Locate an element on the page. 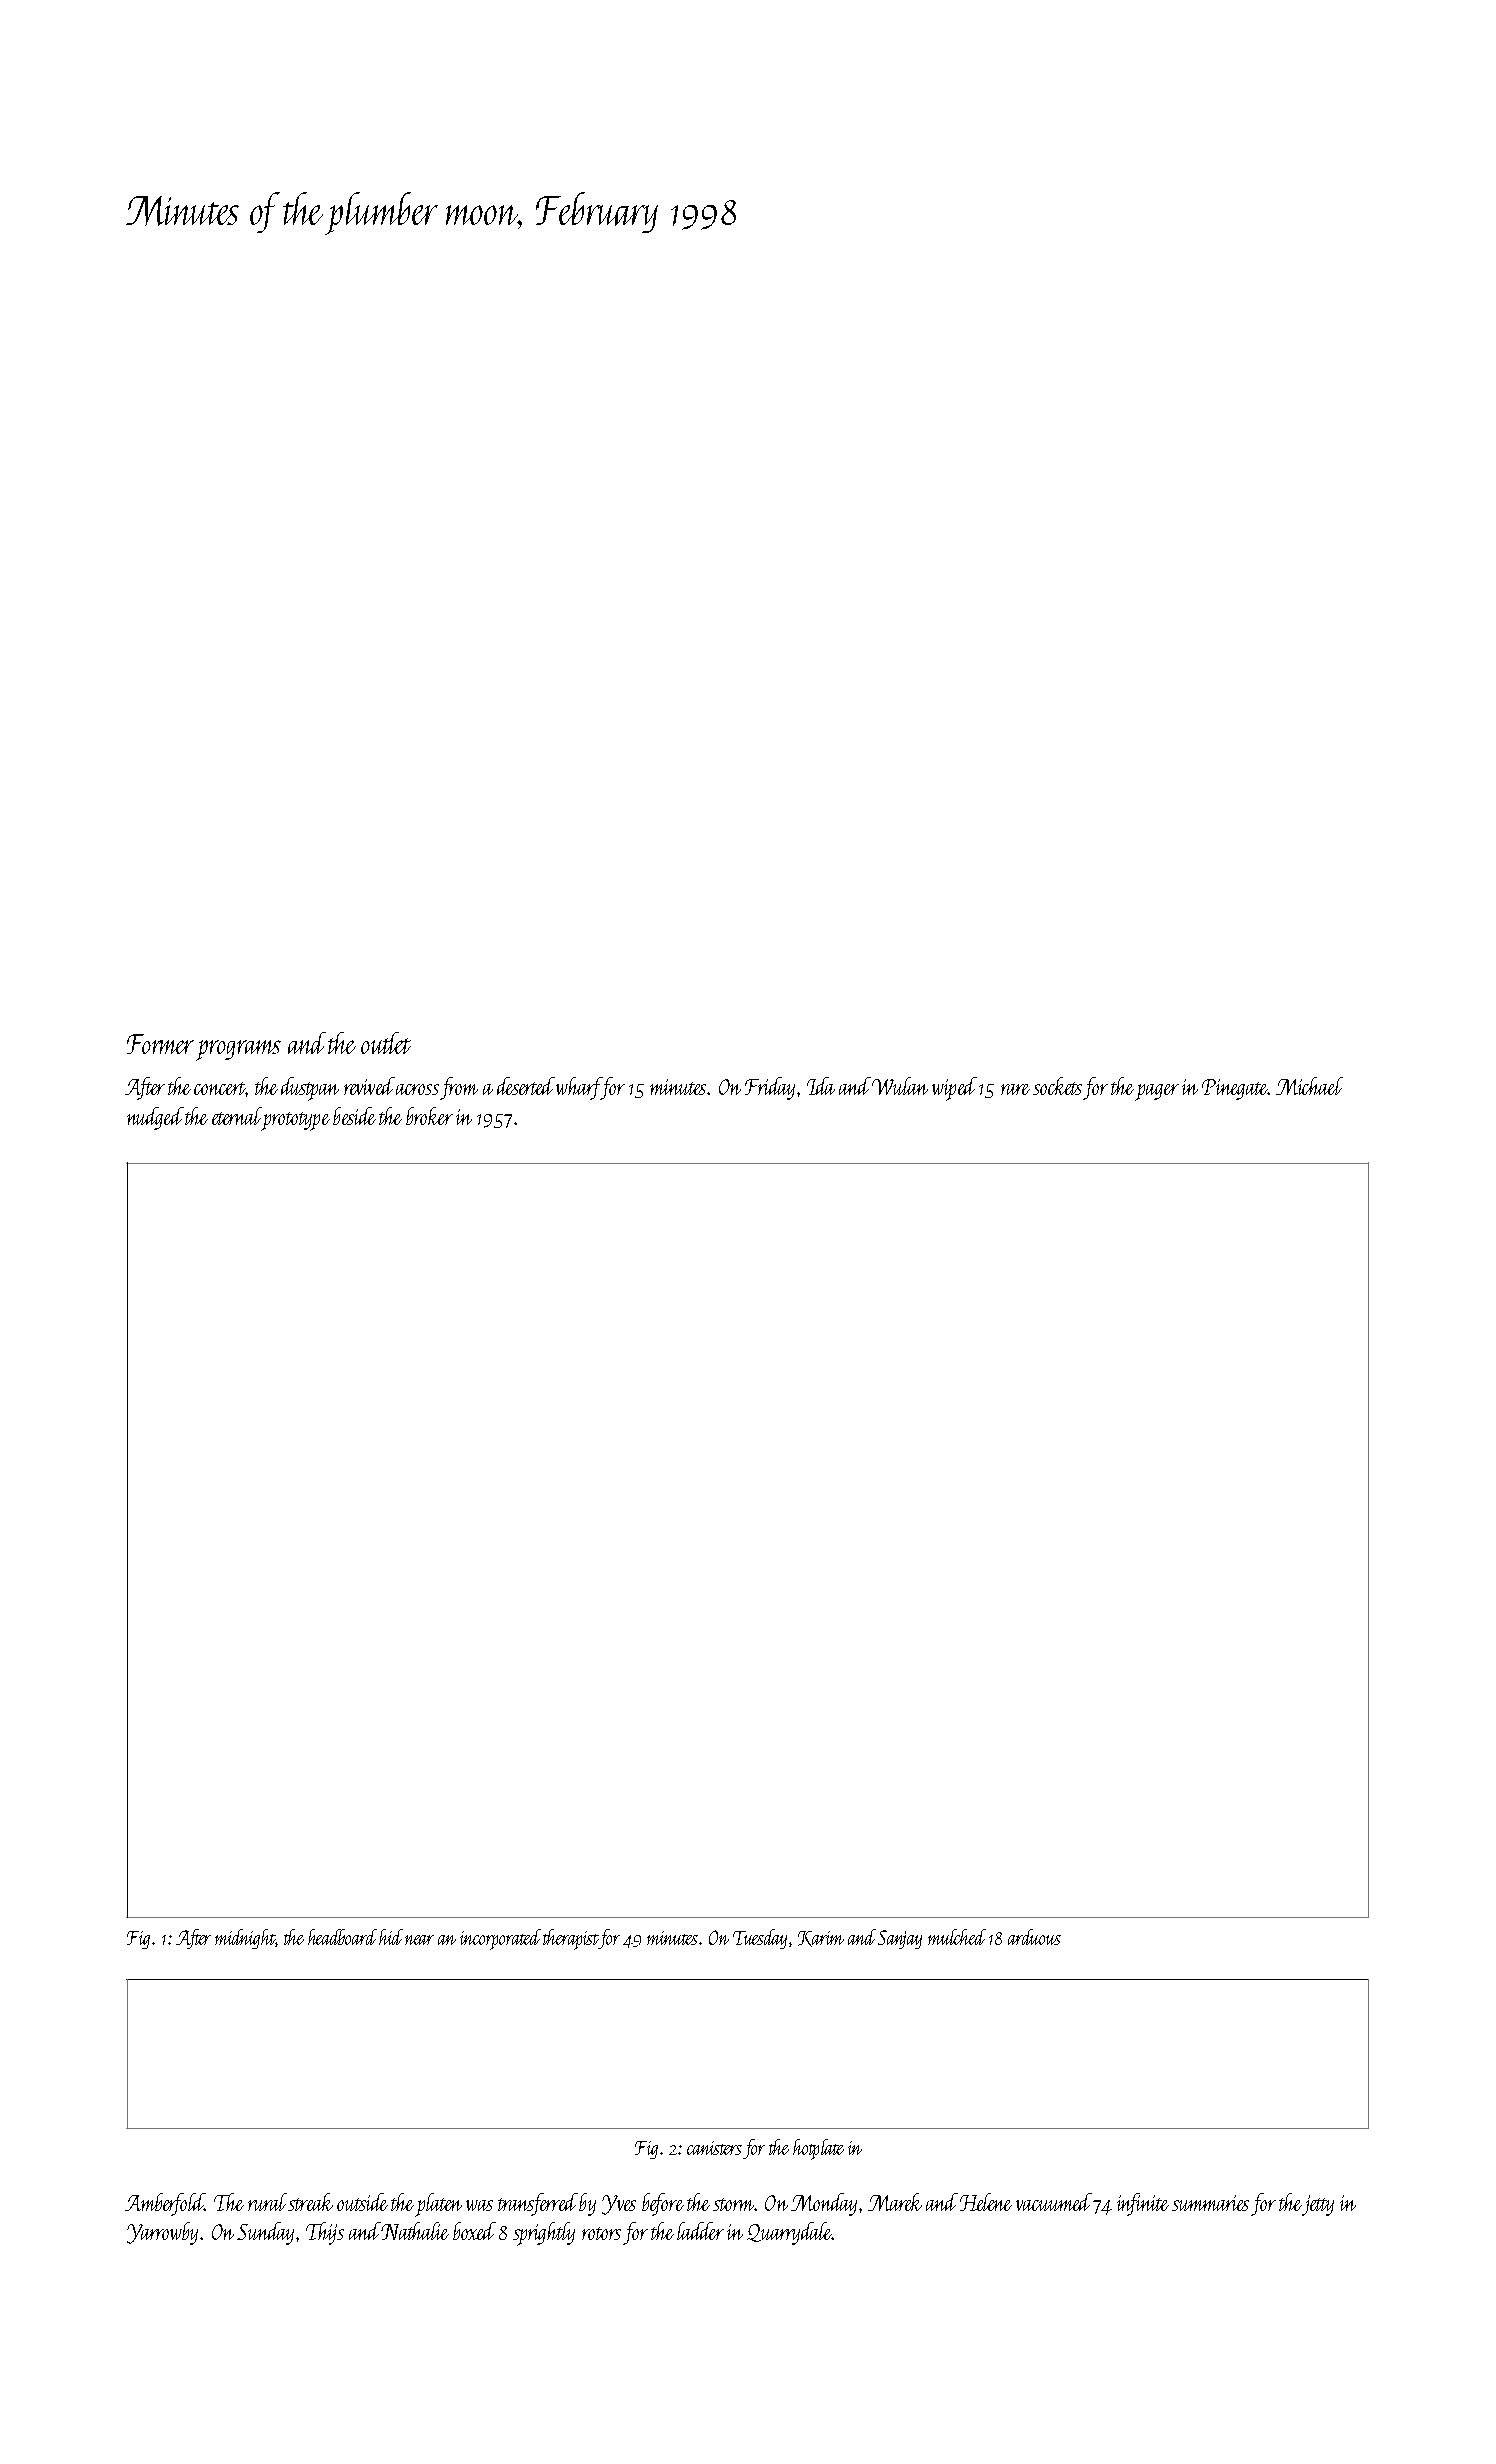 The image size is (1496, 2464). Tuesday is located at coordinates (760, 1939).
